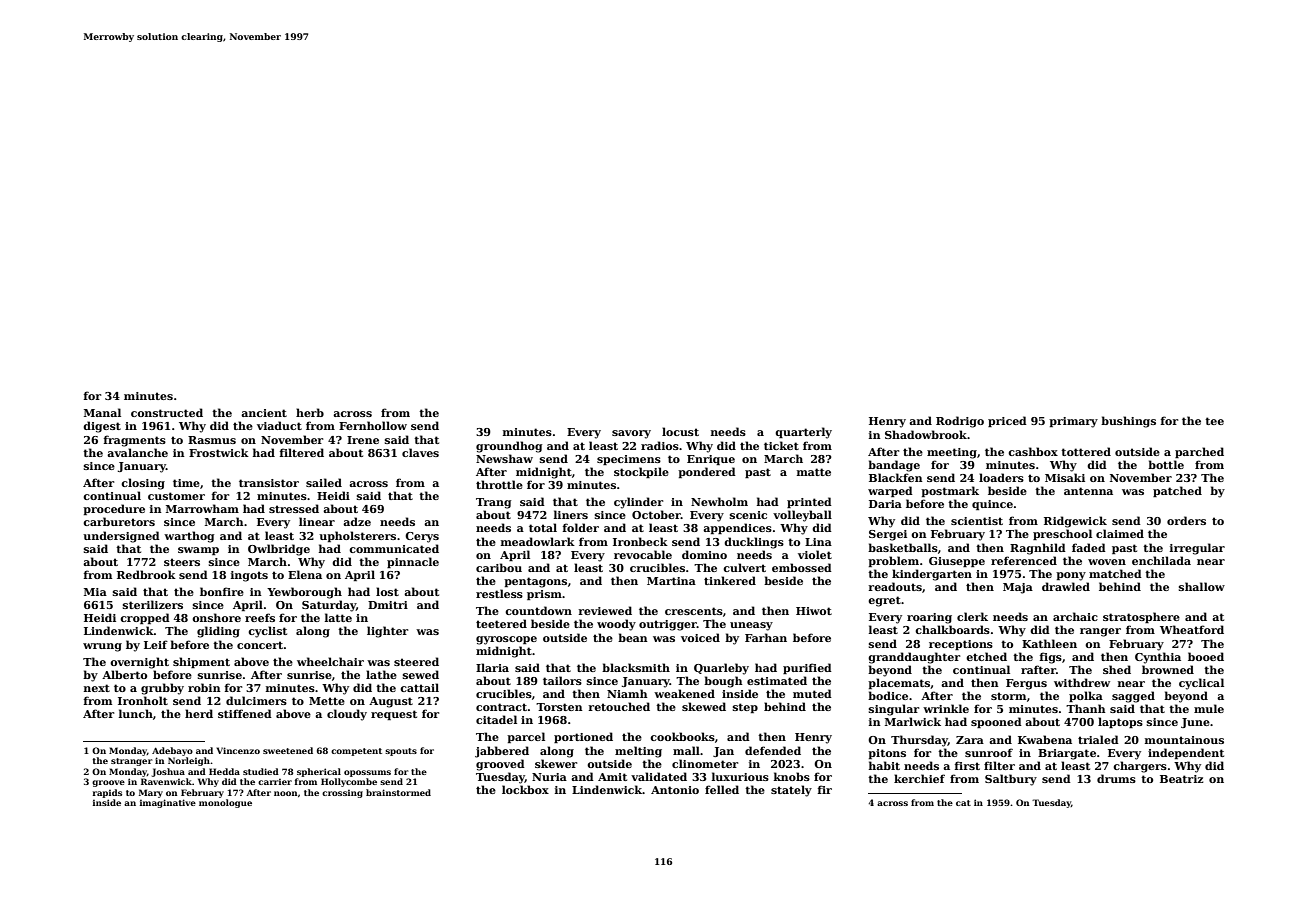 Image resolution: width=1308 pixels, height=924 pixels. Describe the element at coordinates (1045, 739) in the page. I see `Kwabena` at that location.
